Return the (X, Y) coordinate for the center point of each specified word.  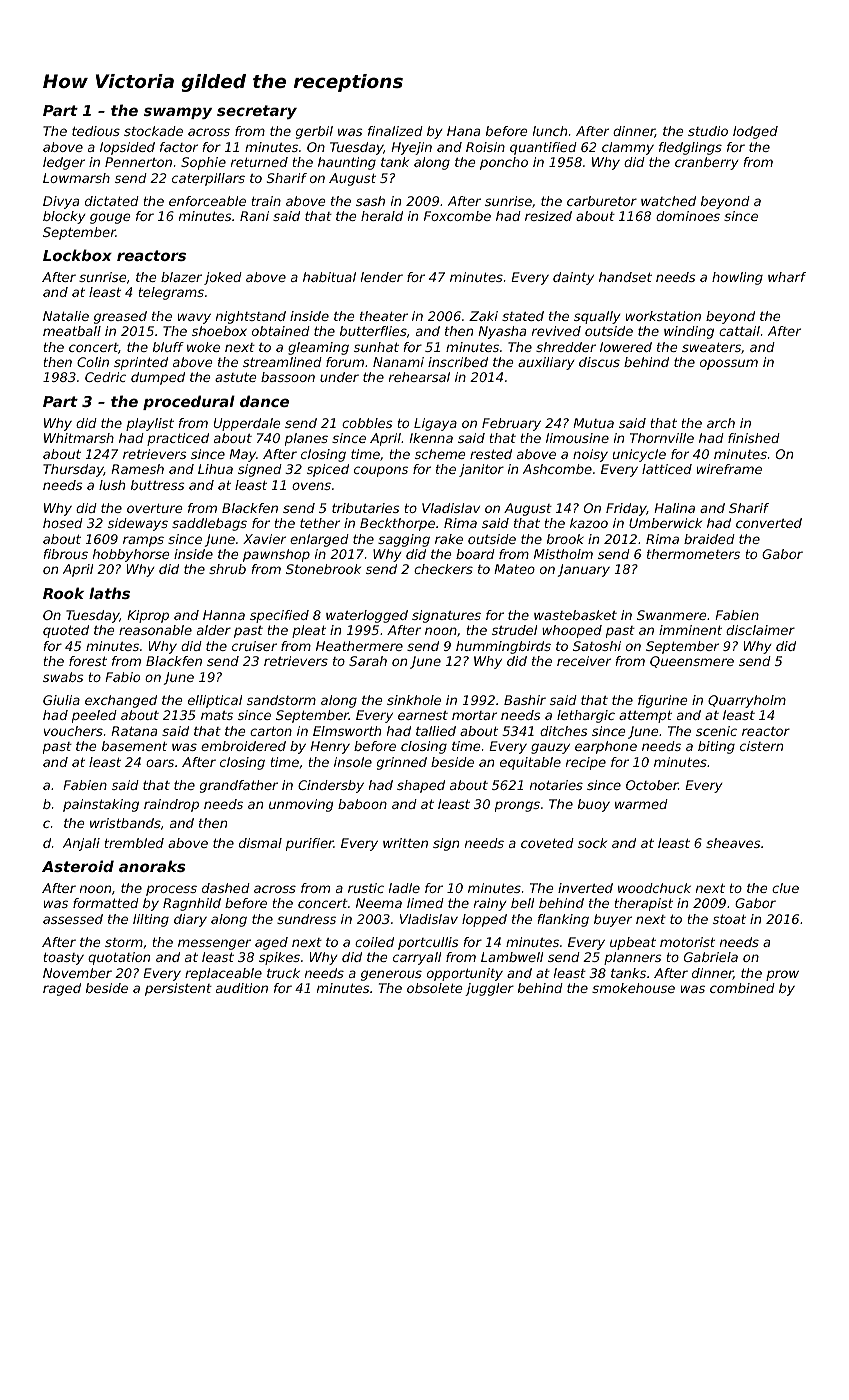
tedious (96, 131)
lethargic (586, 716)
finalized (395, 131)
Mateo (514, 569)
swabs (63, 677)
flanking (563, 920)
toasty (64, 959)
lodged (755, 132)
